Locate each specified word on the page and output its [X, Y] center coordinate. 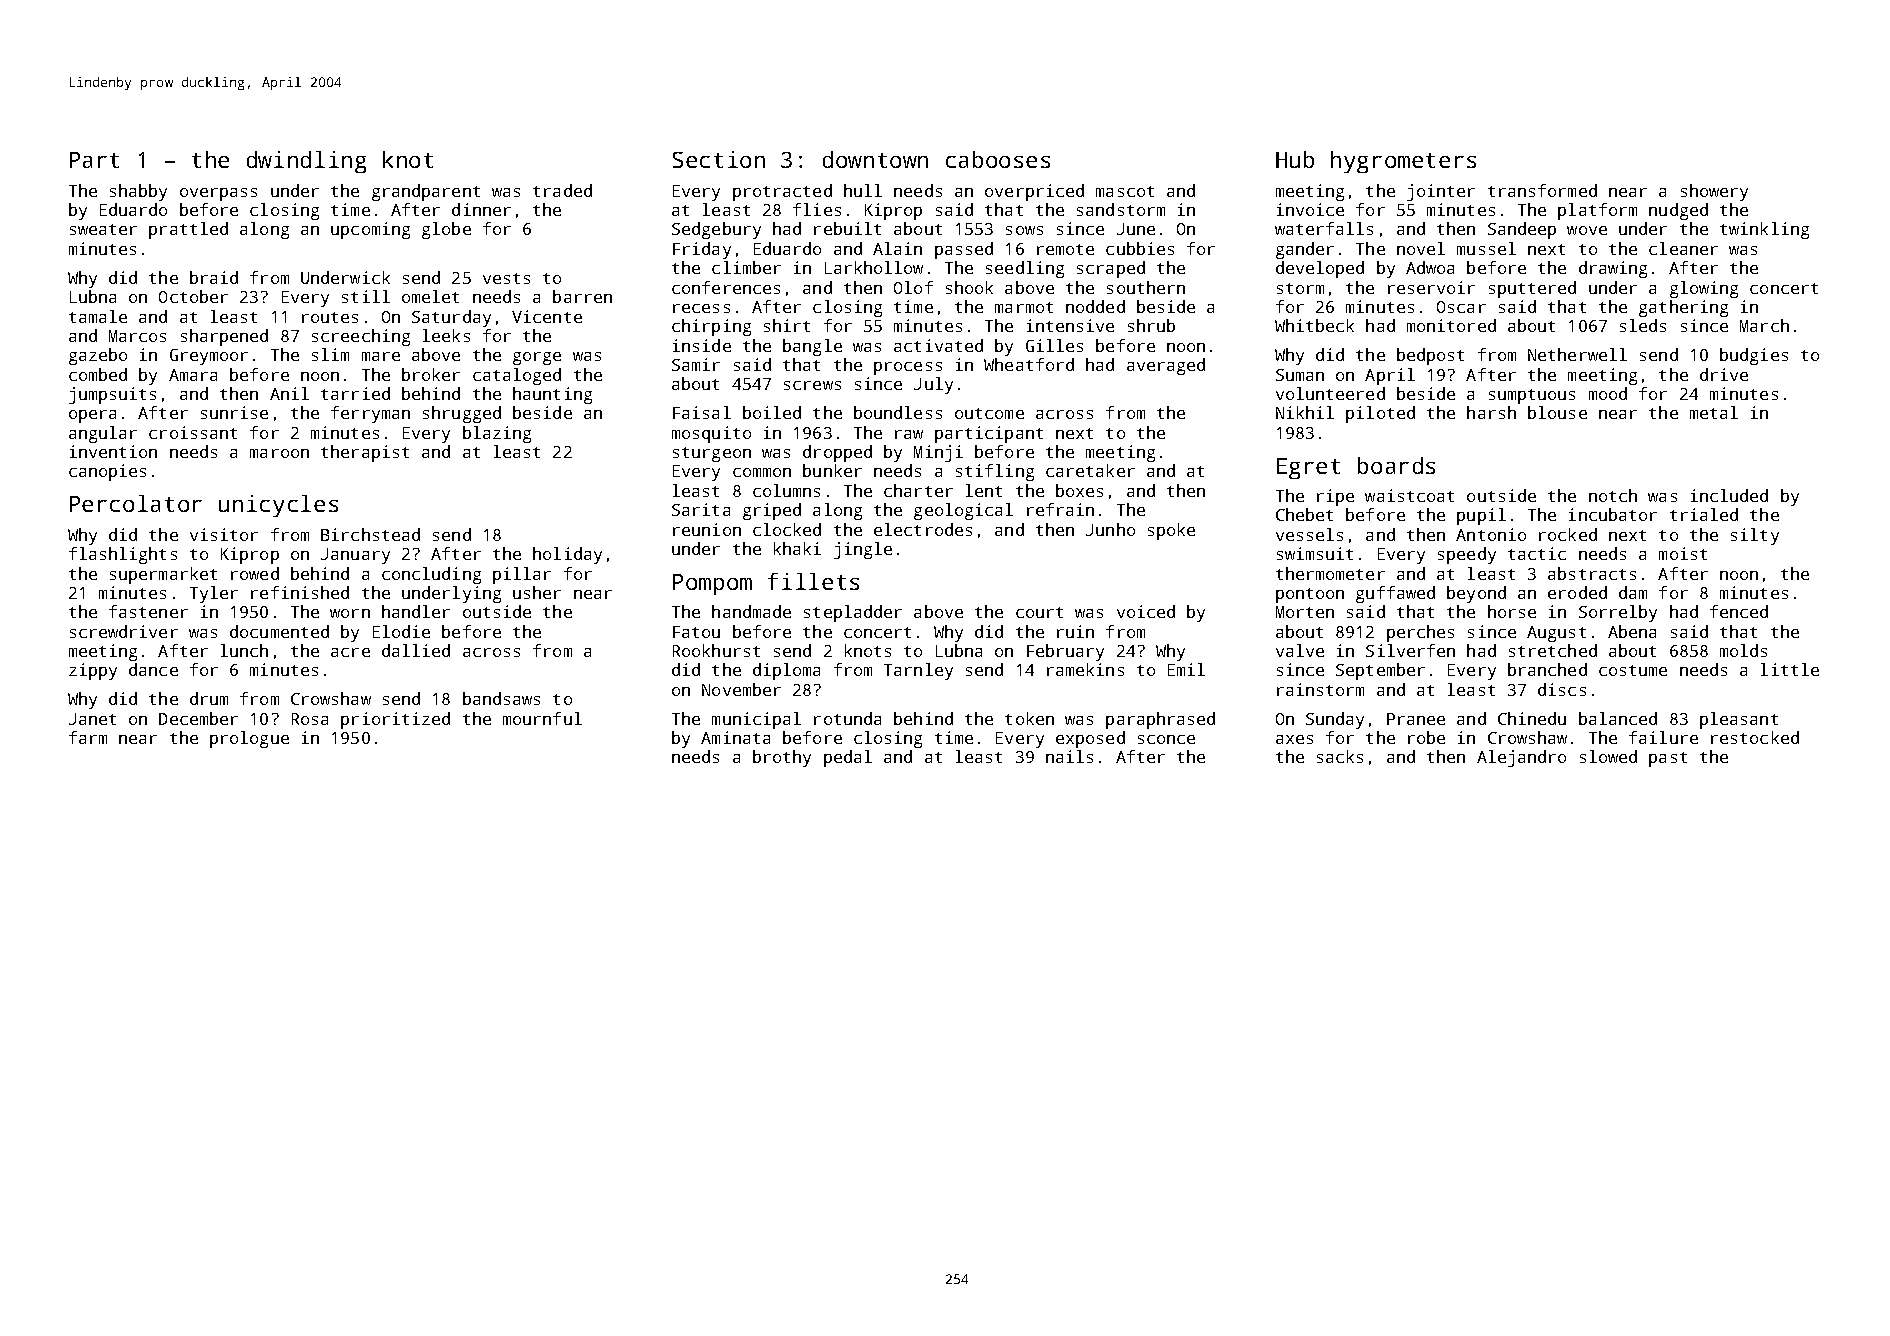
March [1764, 325]
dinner [481, 209]
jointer [1441, 192]
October [193, 296]
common [762, 472]
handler [416, 611]
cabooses [998, 159]
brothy [782, 758]
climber [746, 267]
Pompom [712, 584]
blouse [1557, 412]
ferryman [370, 414]
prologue [249, 739]
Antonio [1491, 534]
